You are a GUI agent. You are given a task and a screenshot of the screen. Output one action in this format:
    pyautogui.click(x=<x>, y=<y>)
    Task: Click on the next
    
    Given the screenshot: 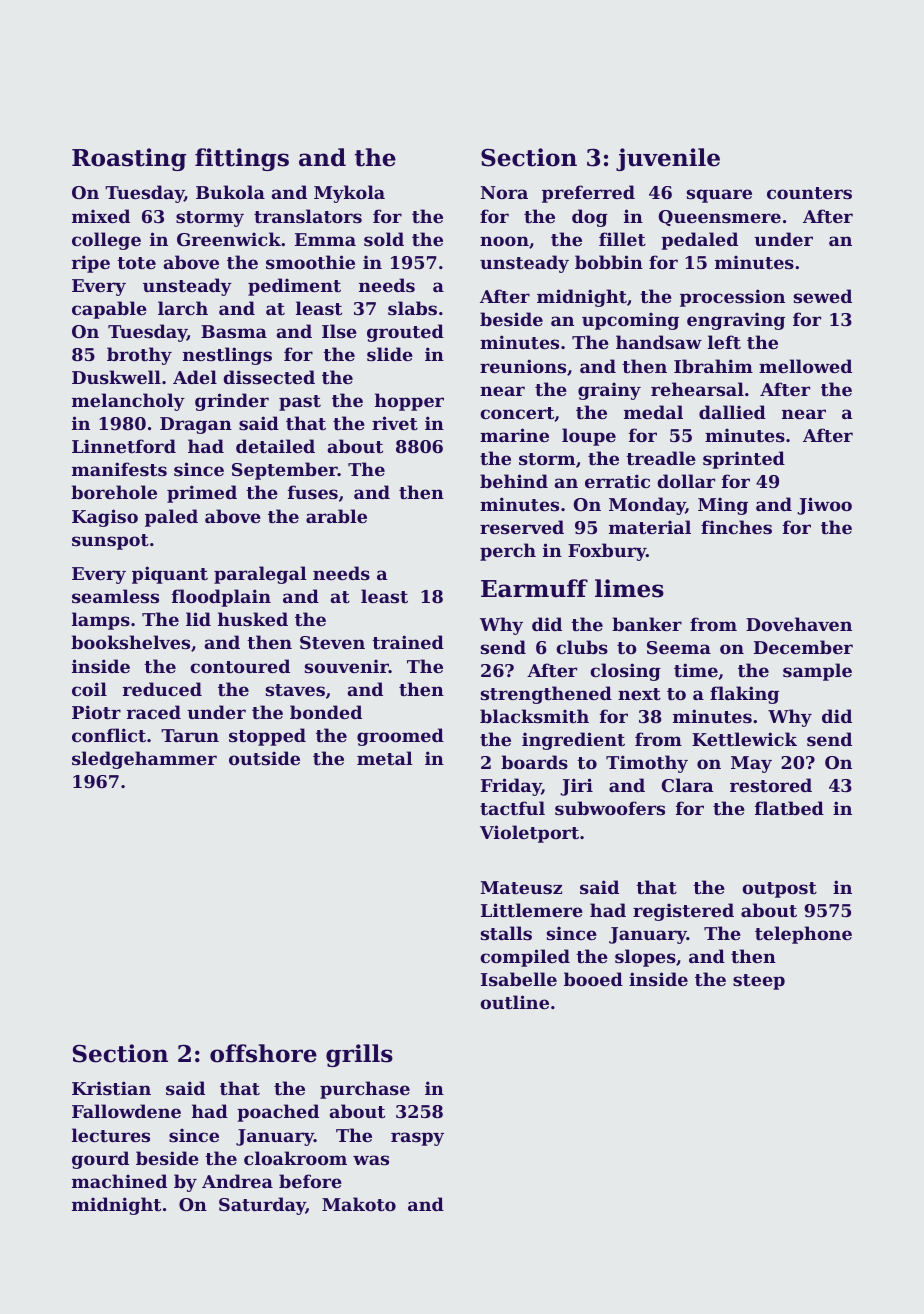 What is the action you would take?
    pyautogui.click(x=639, y=694)
